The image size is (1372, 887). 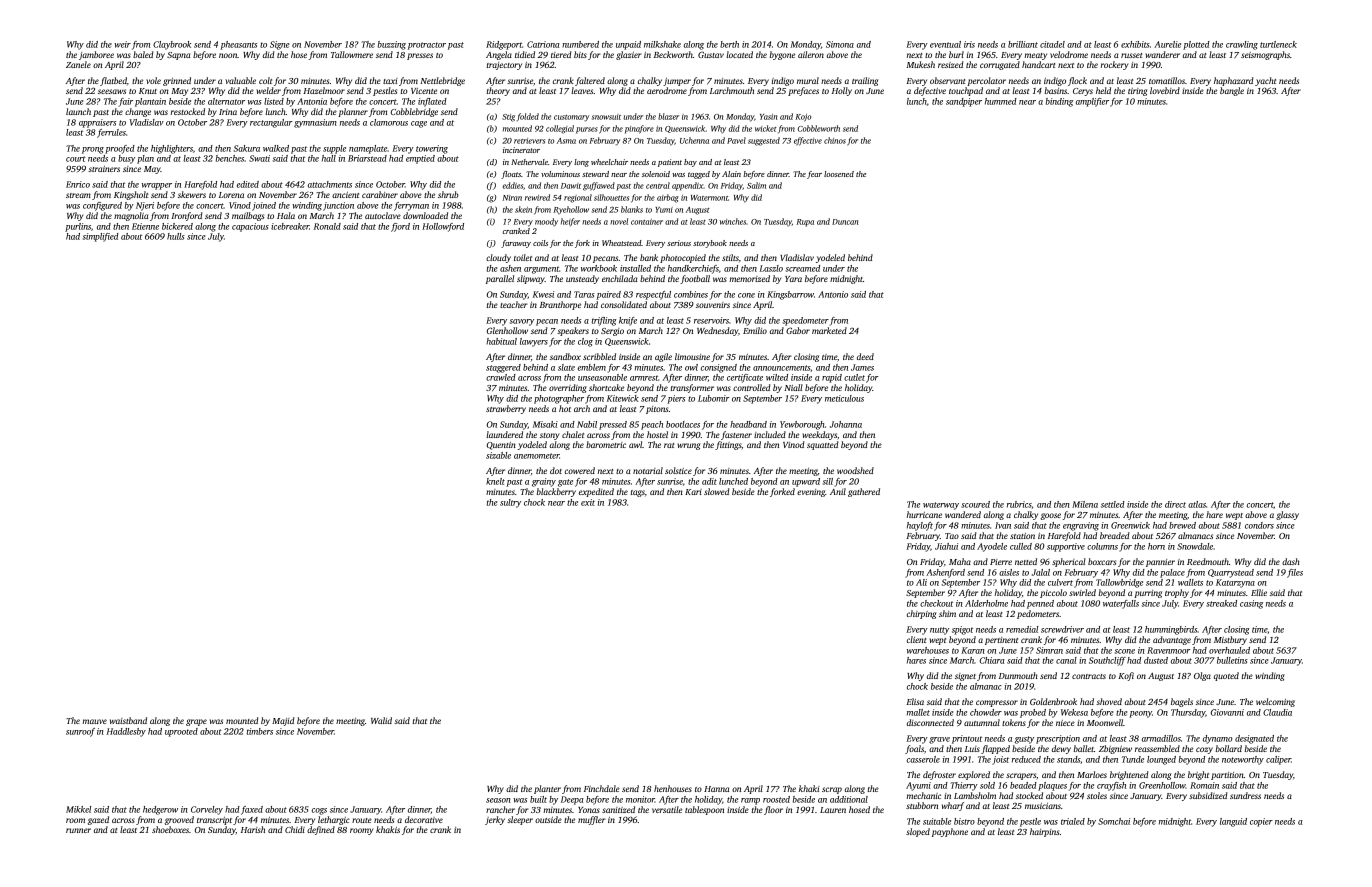 What do you see at coordinates (967, 739) in the document?
I see `printout` at bounding box center [967, 739].
